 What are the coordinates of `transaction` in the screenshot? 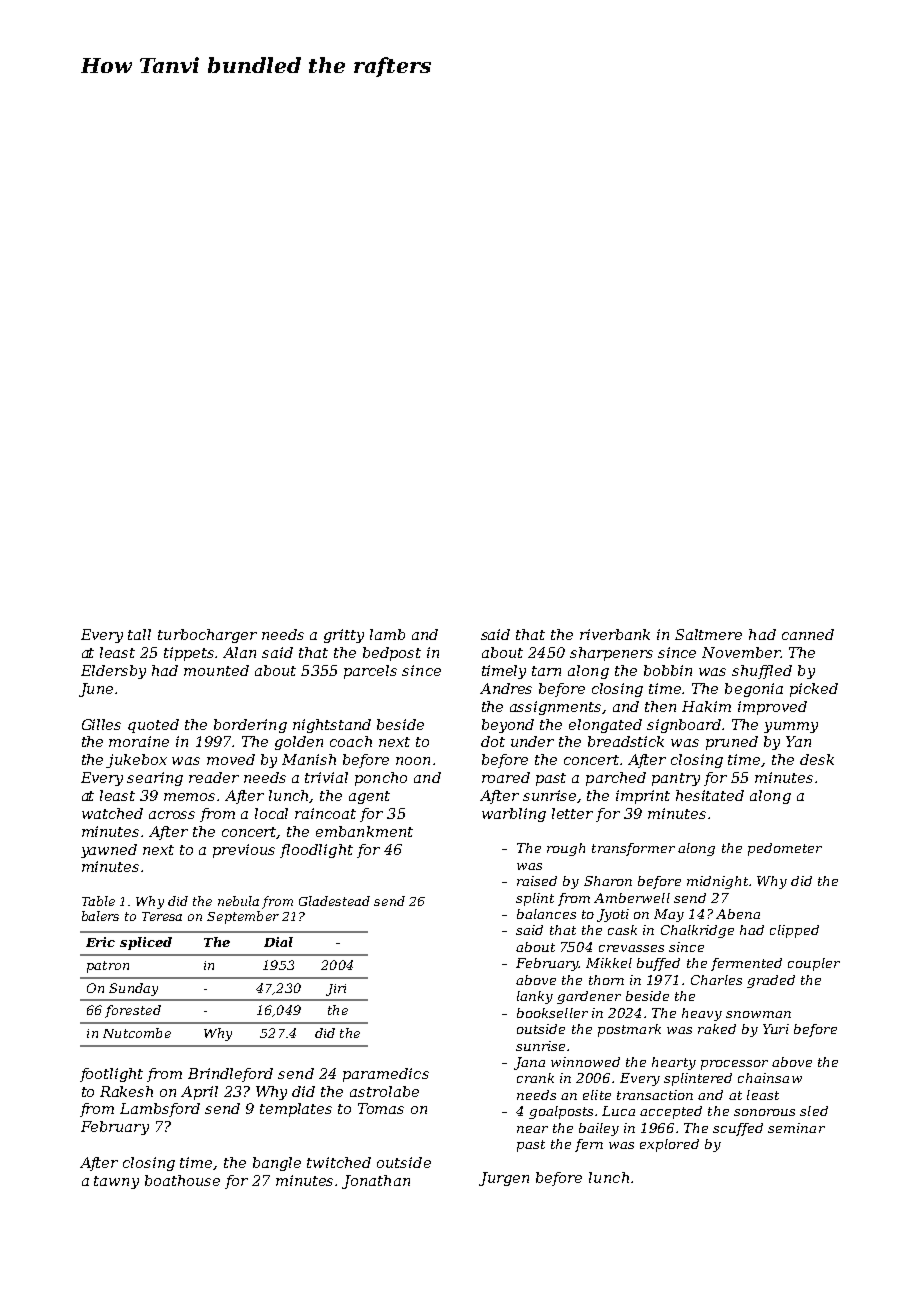 It's located at (655, 1095).
